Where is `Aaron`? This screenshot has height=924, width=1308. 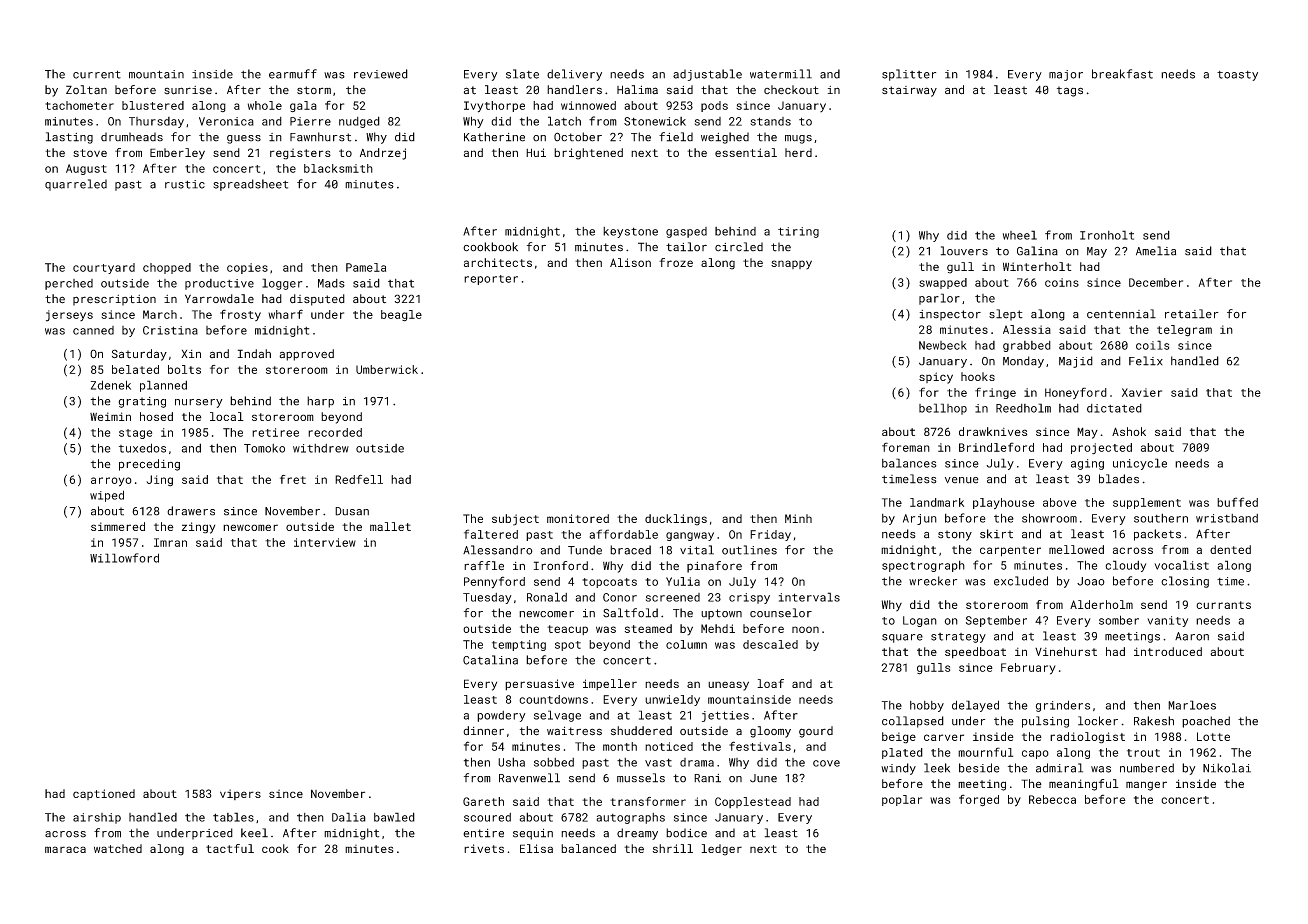
Aaron is located at coordinates (1192, 636).
